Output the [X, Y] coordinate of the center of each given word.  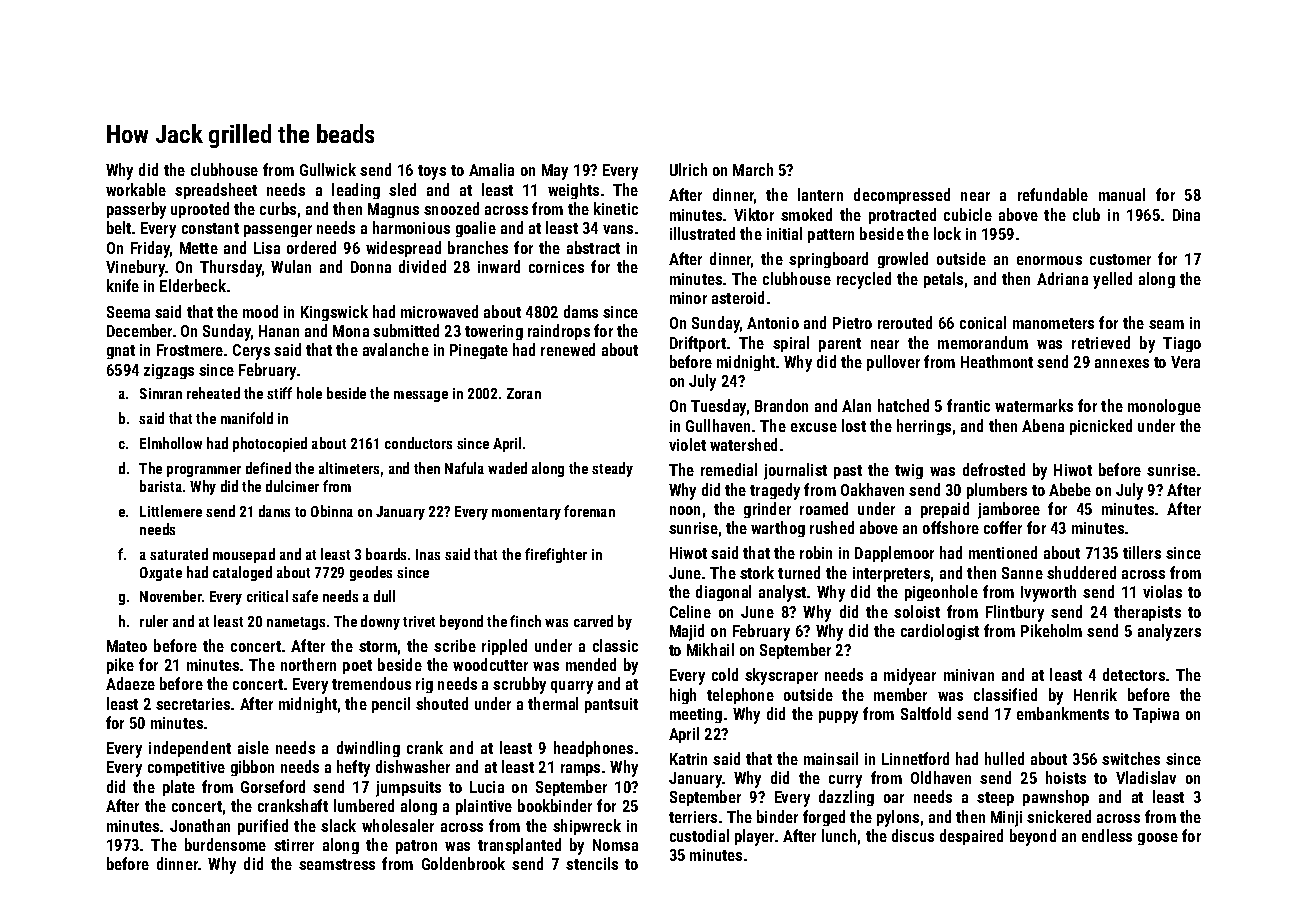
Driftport [698, 344]
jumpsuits [408, 789]
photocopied [270, 444]
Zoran [524, 393]
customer [1120, 259]
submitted [406, 330]
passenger [278, 231]
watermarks [1034, 405]
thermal [553, 703]
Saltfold [926, 713]
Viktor [754, 214]
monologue [1164, 407]
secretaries [193, 704]
